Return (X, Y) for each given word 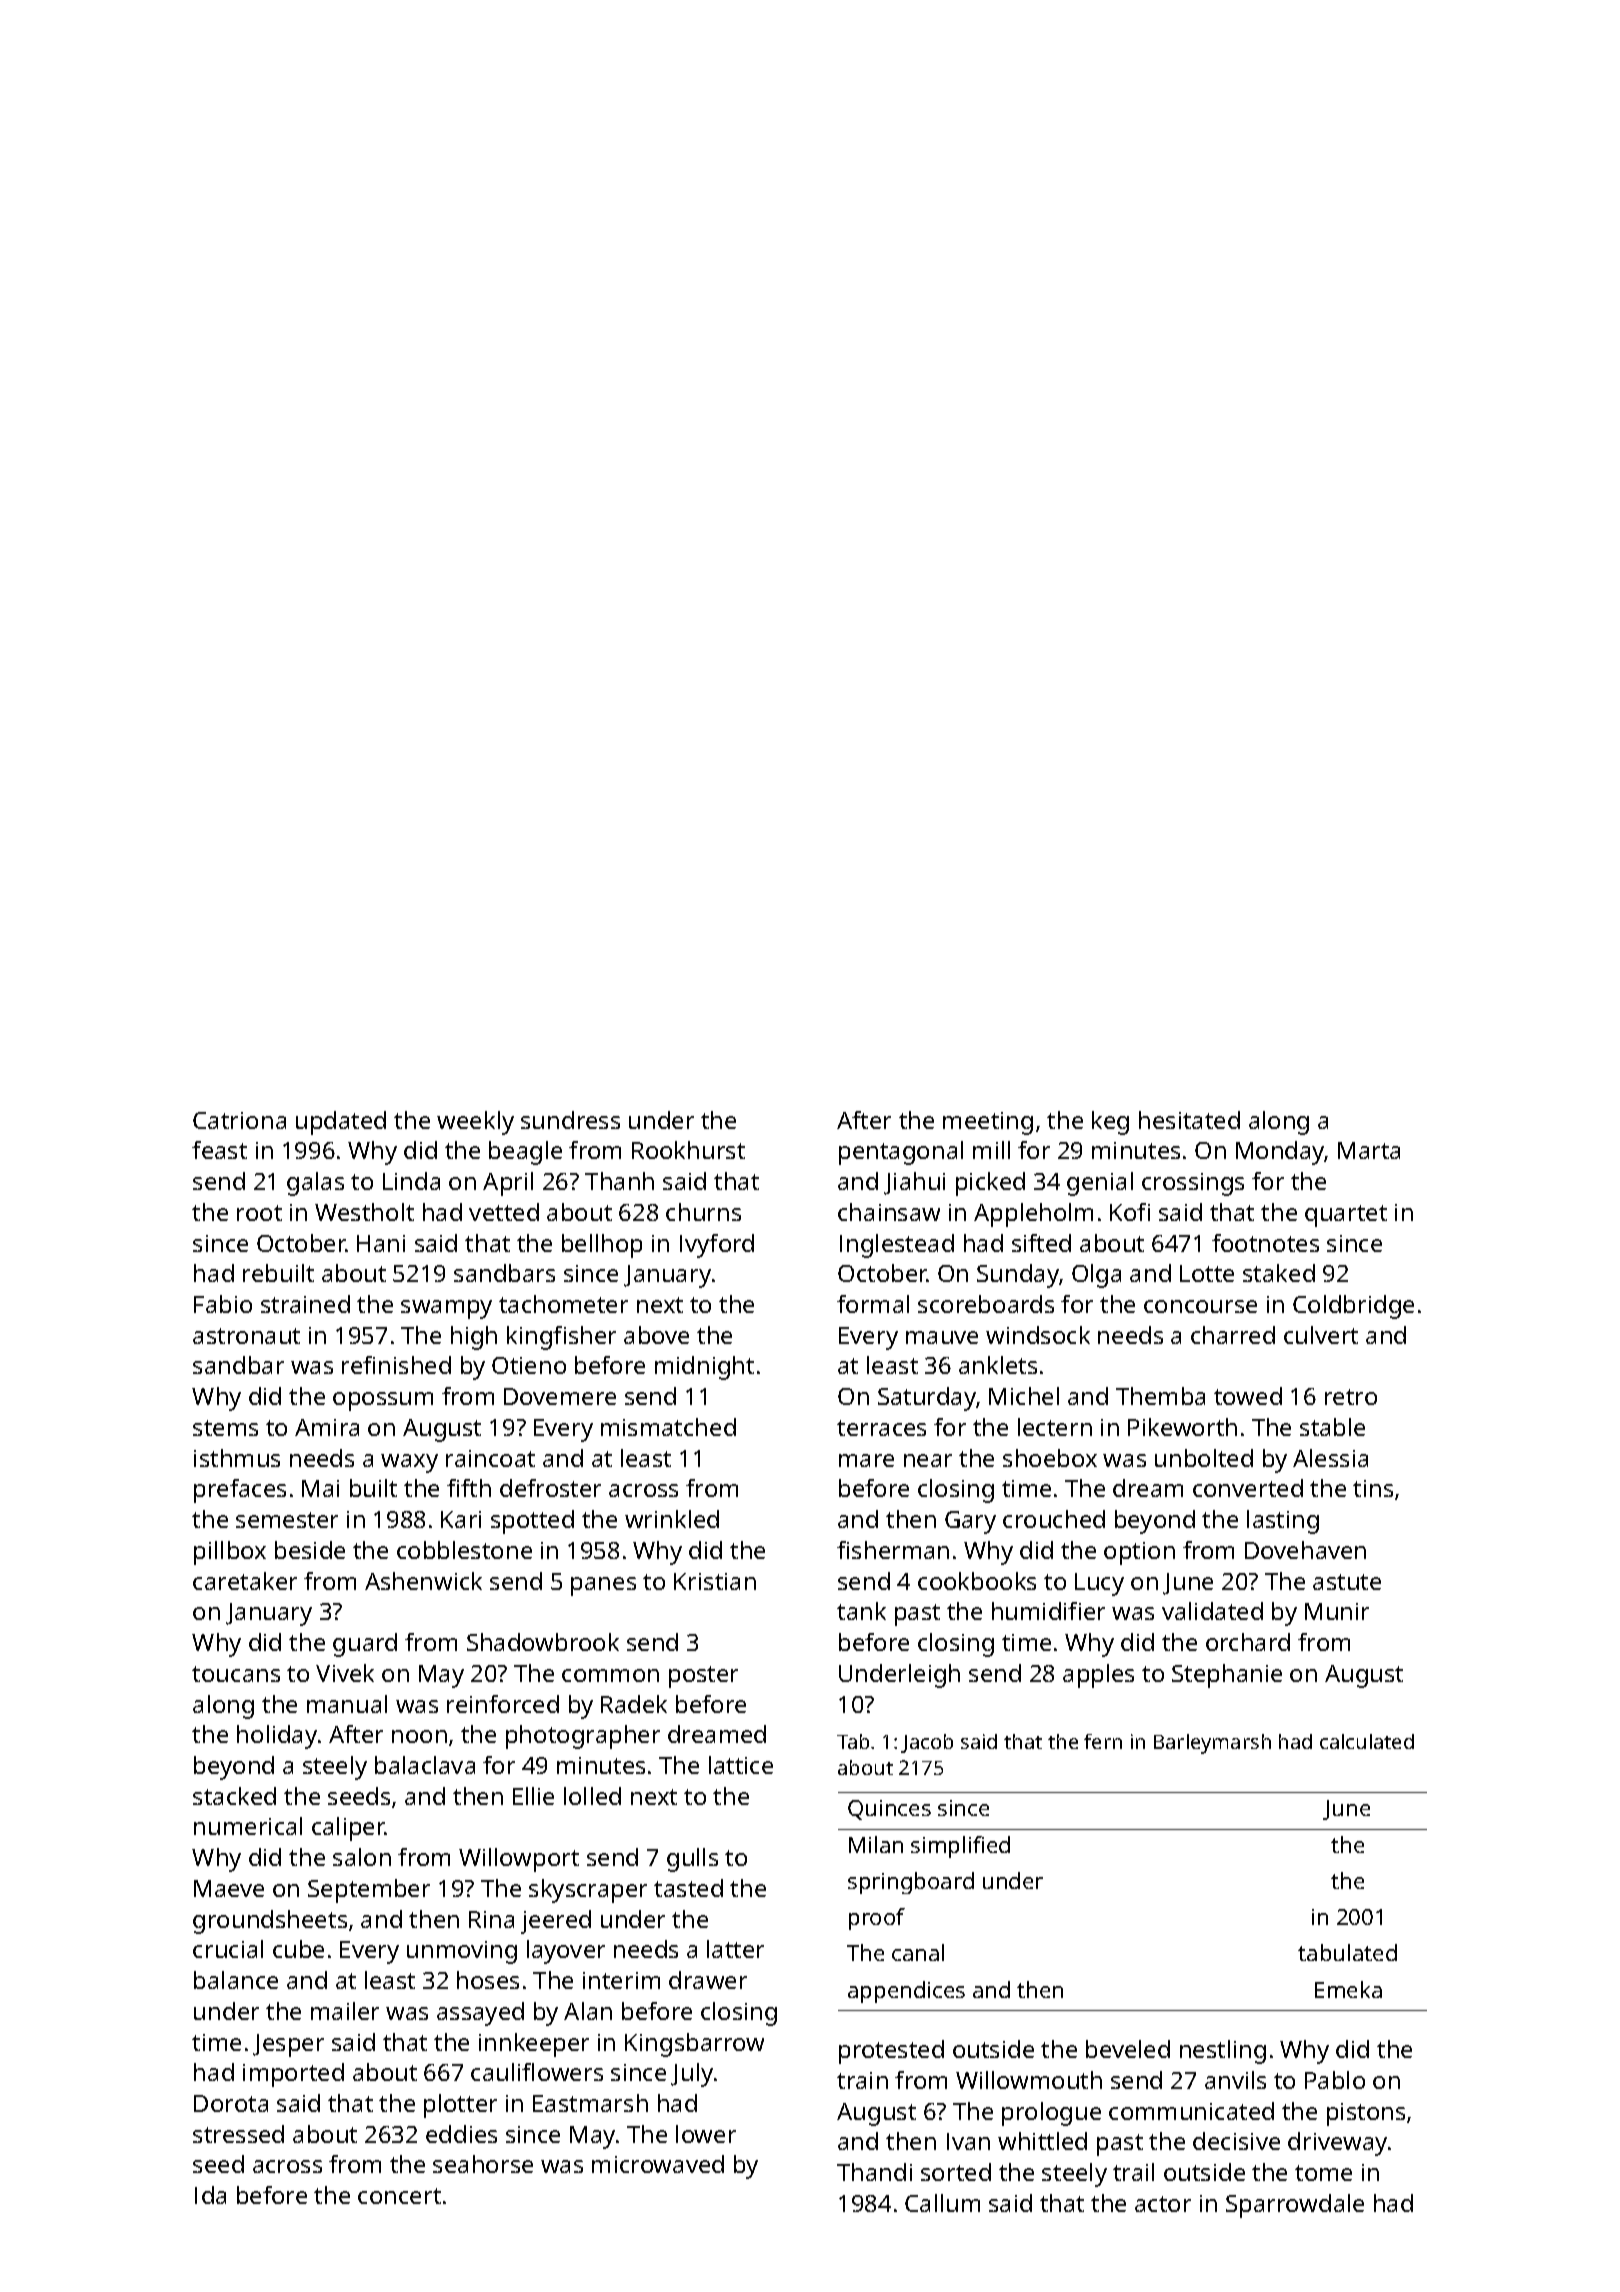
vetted (504, 1212)
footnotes (1265, 1243)
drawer (708, 1980)
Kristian (715, 1581)
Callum (942, 2203)
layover (566, 1952)
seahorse (483, 2164)
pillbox (230, 1553)
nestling (1223, 2052)
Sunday (1018, 1276)
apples (1098, 1676)
